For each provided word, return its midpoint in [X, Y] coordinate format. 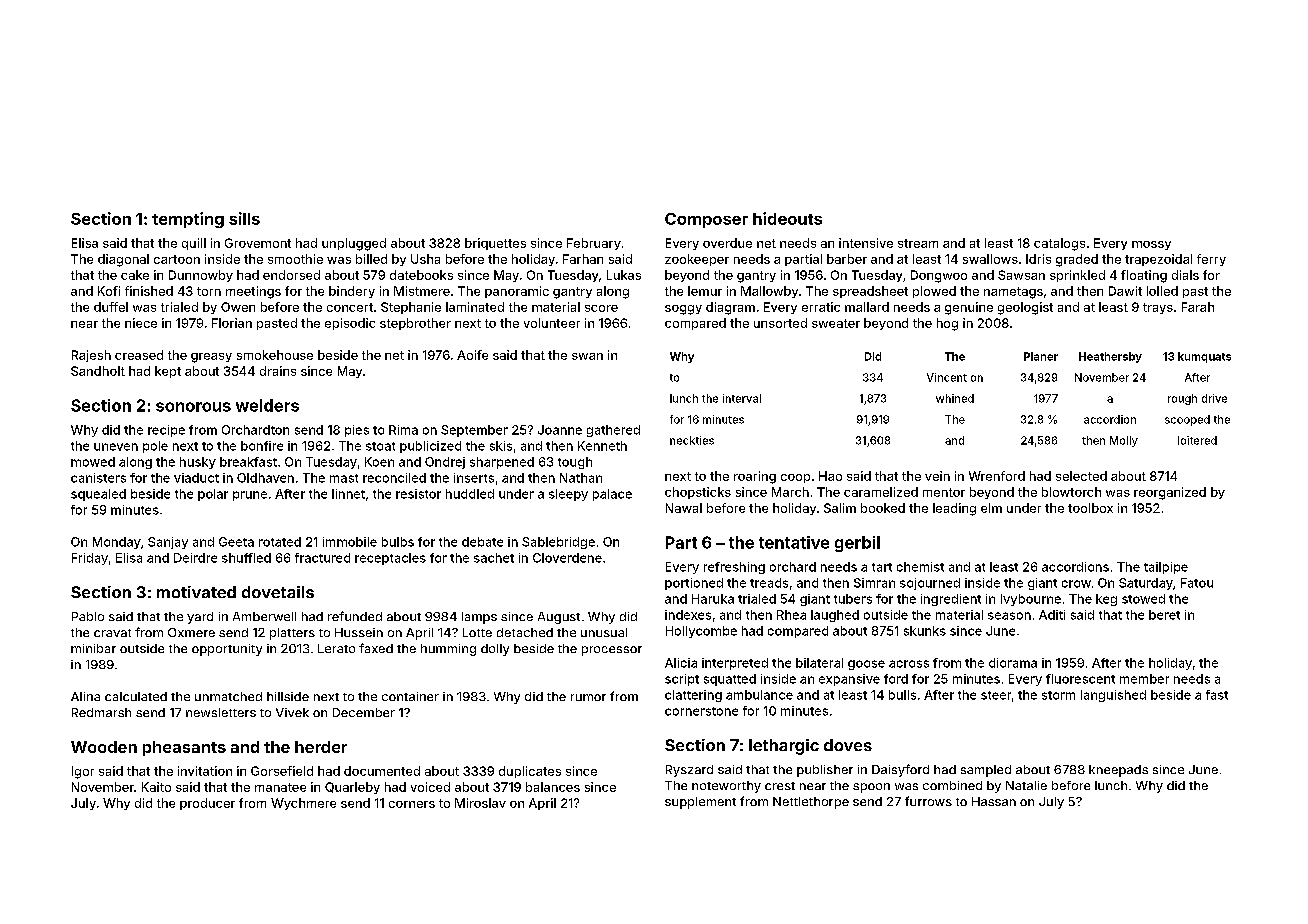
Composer [706, 220]
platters [292, 634]
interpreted [735, 664]
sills [244, 218]
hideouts [787, 218]
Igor [83, 772]
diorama [1013, 663]
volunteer [552, 323]
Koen [379, 462]
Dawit [1125, 291]
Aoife [472, 355]
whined [955, 398]
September [474, 431]
